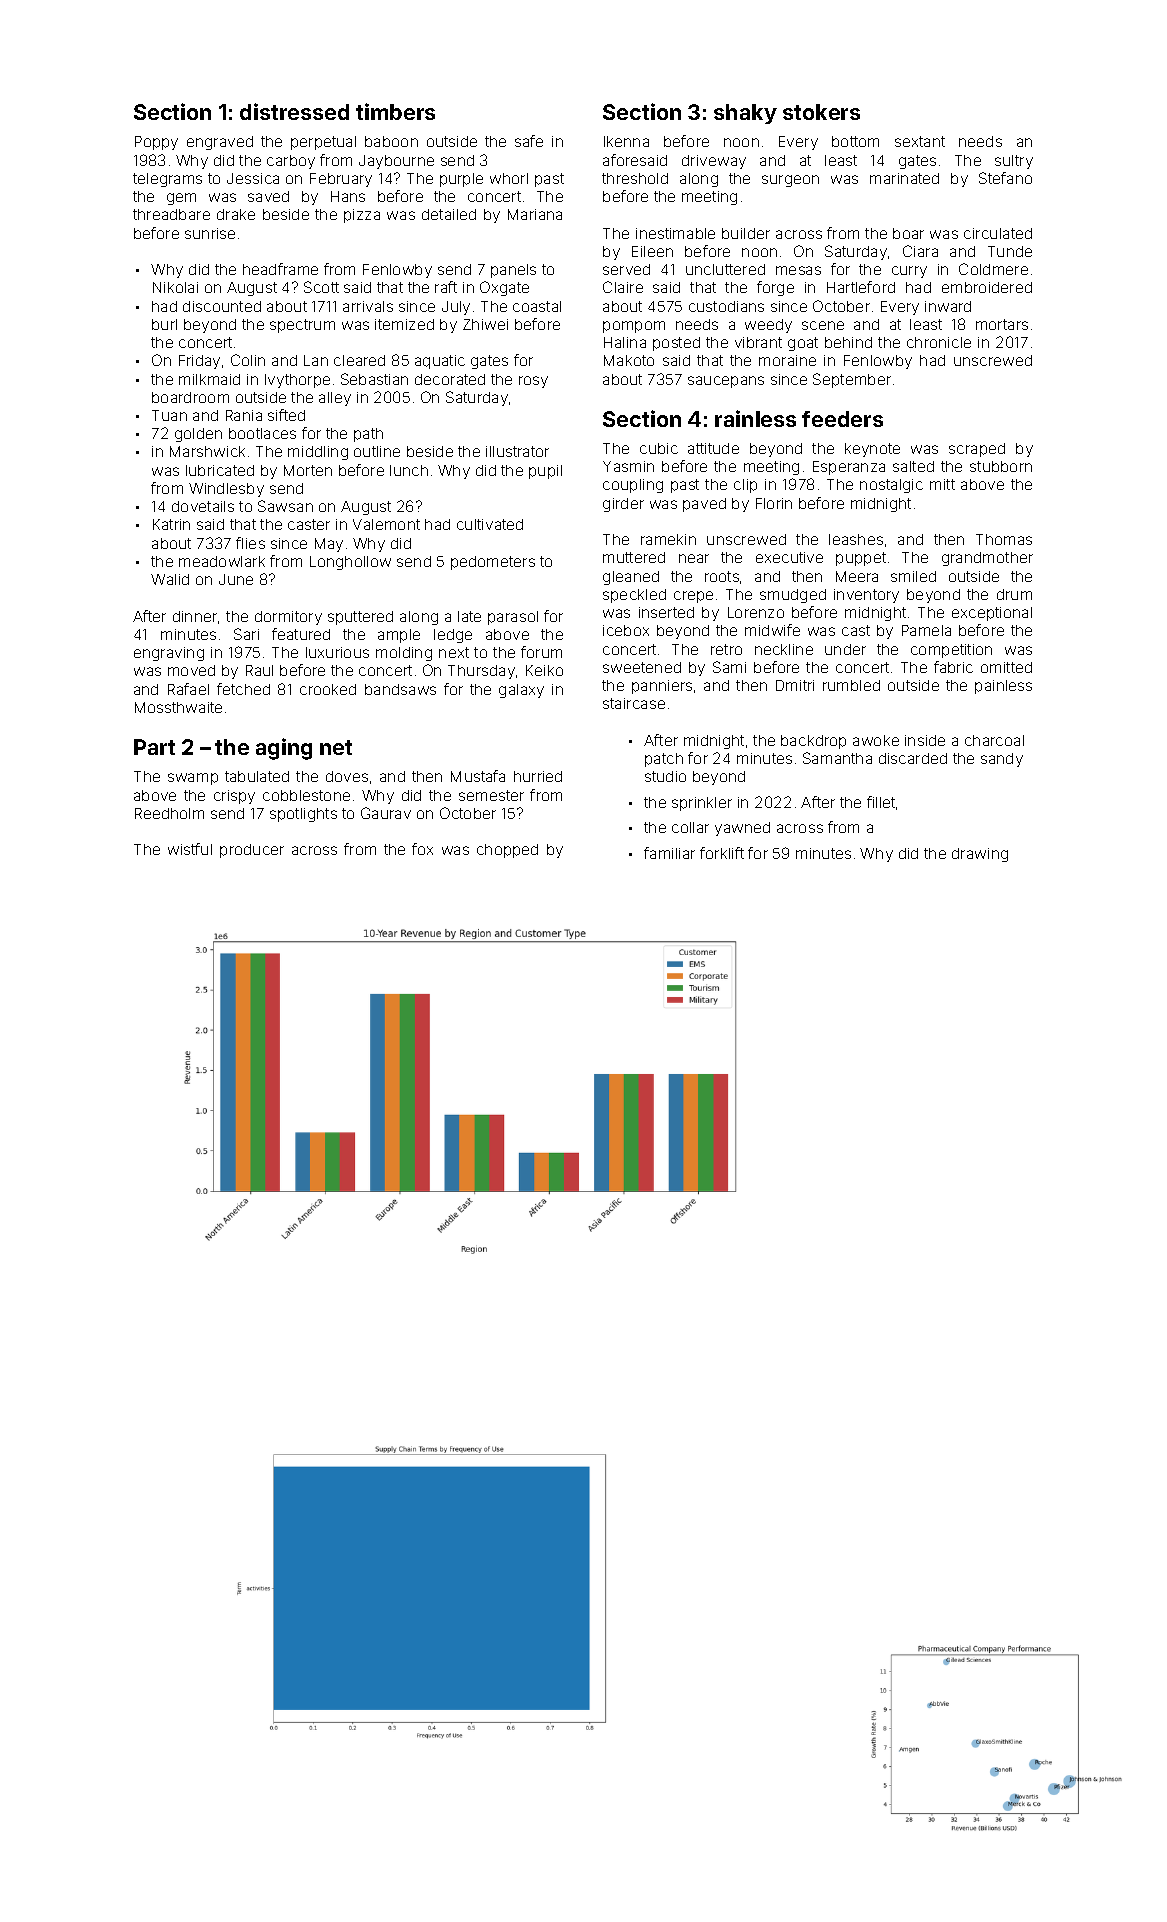 This image has width=1167, height=1922. What do you see at coordinates (294, 111) in the image?
I see `distressed` at bounding box center [294, 111].
